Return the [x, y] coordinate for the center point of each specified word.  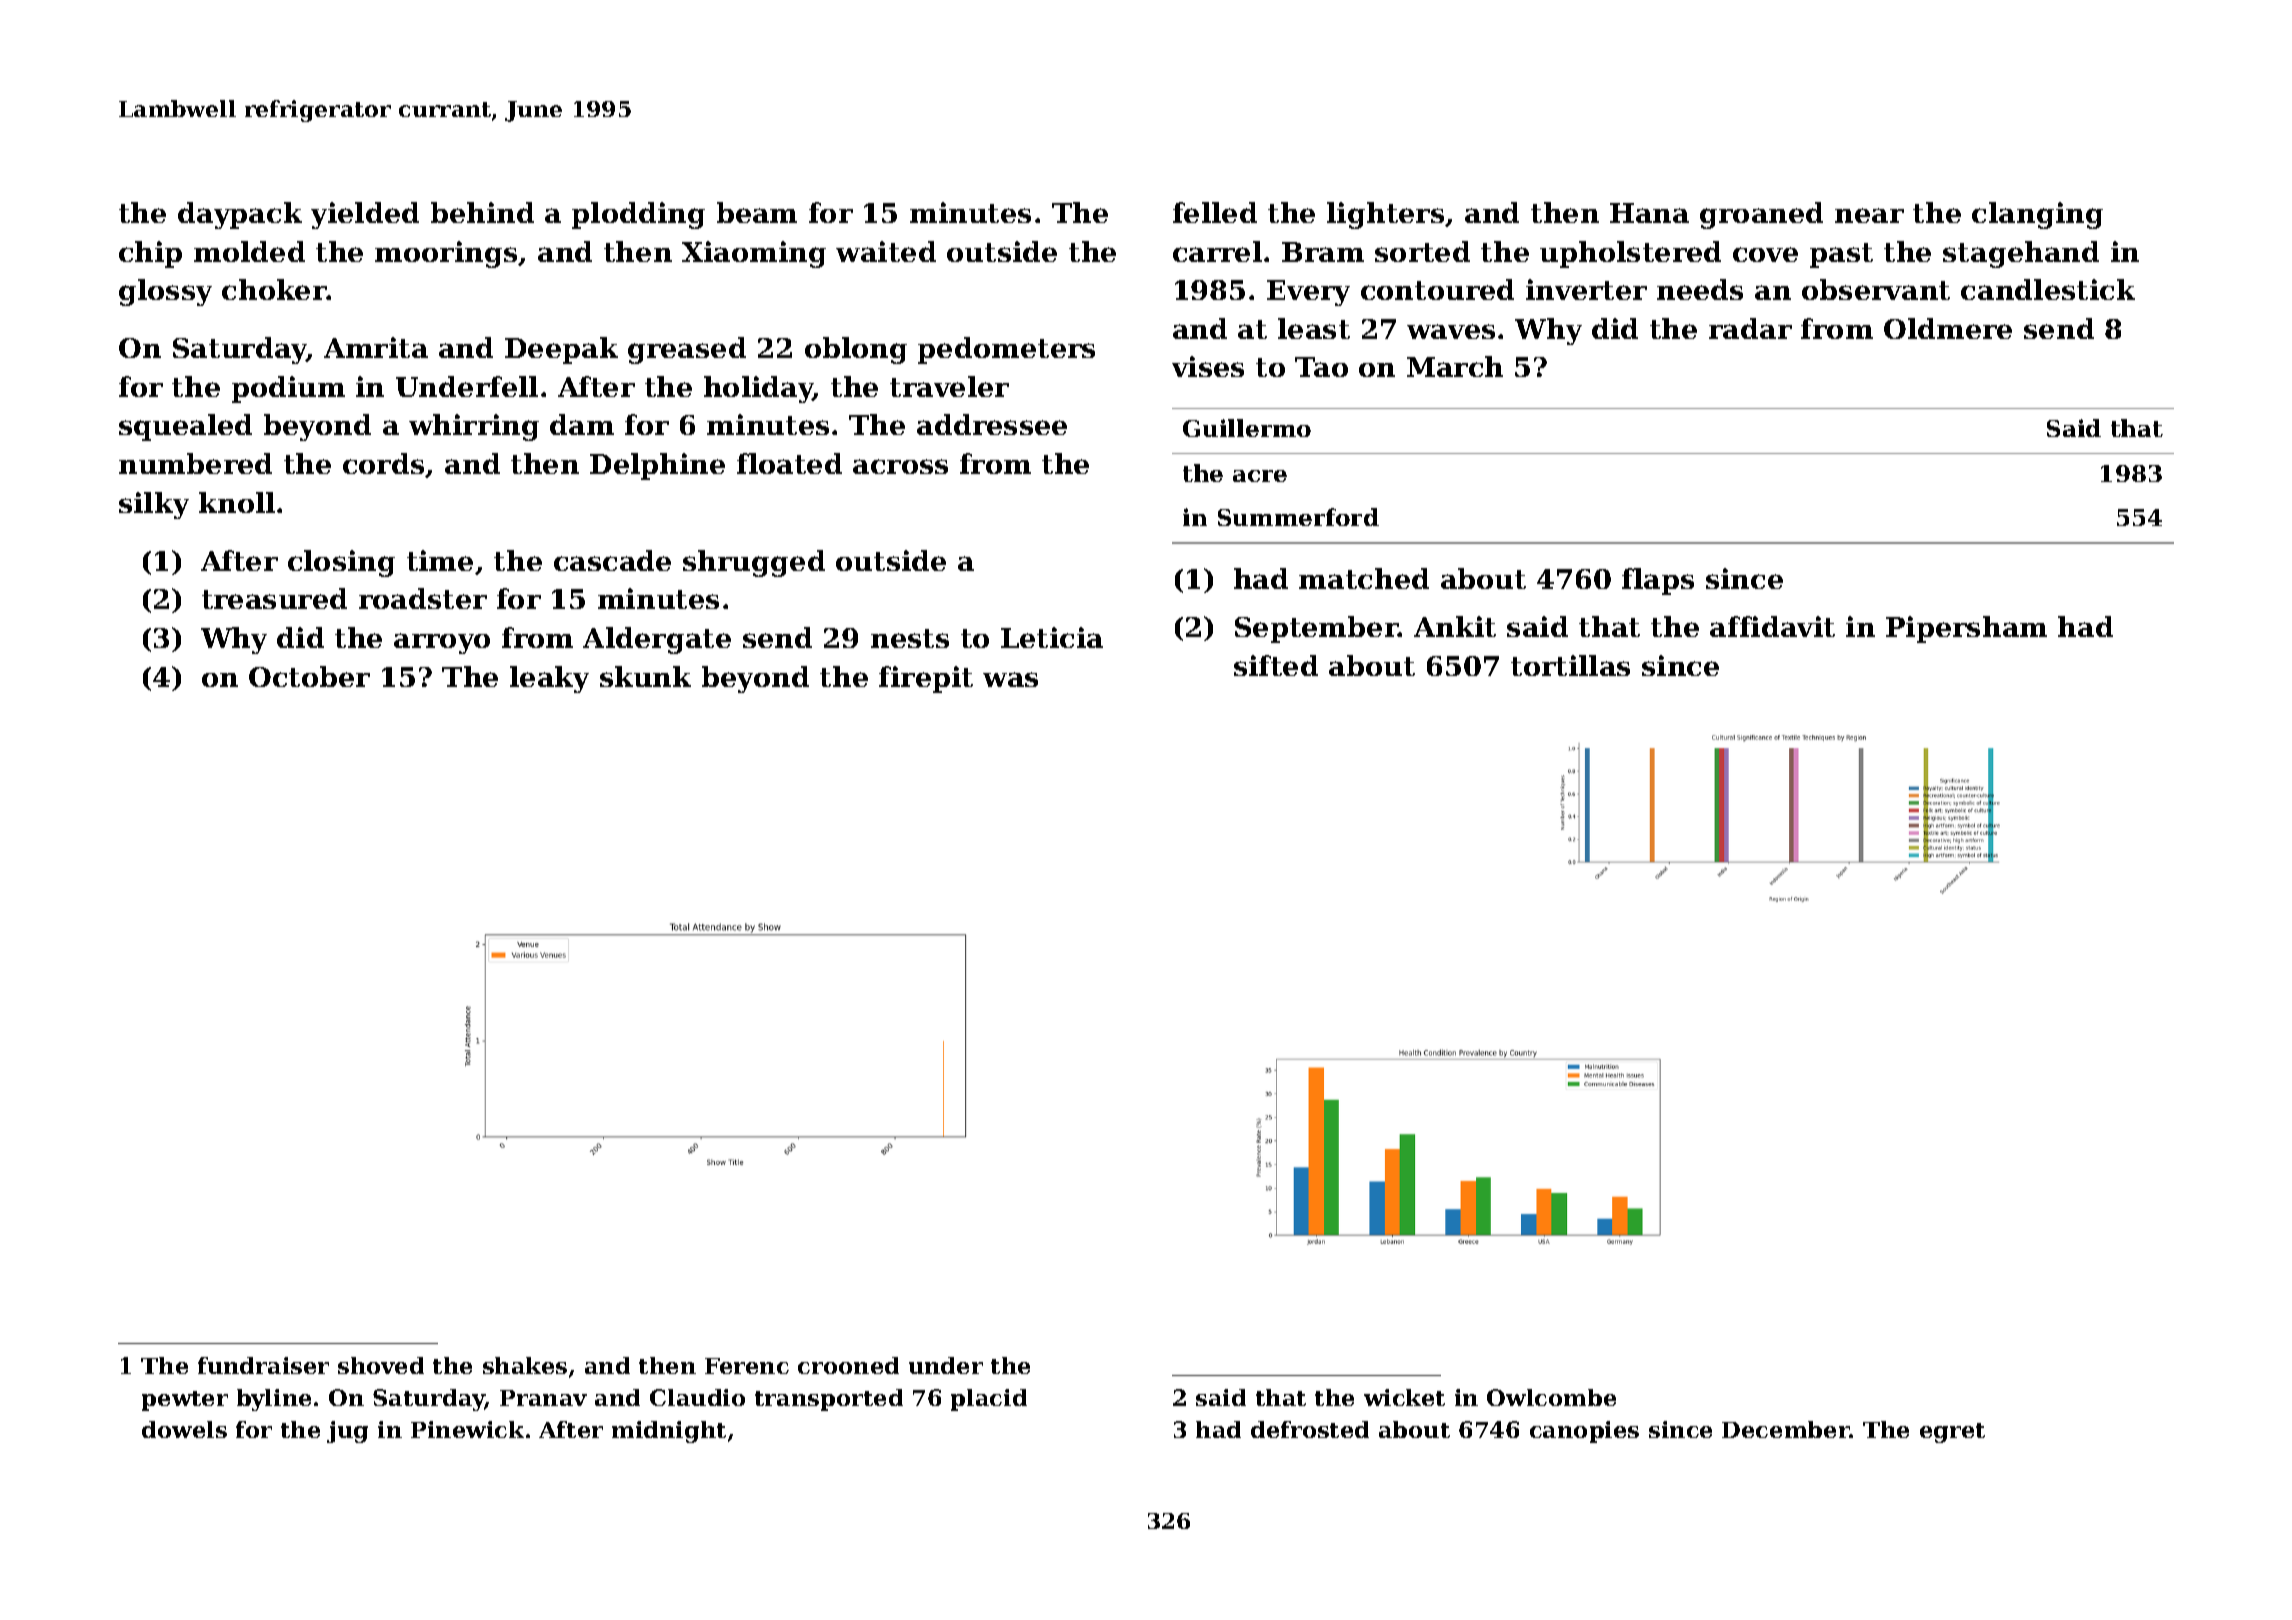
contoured [1437, 289]
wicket [1404, 1397]
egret [1952, 1433]
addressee [992, 424]
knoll [237, 502]
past [1841, 255]
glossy [165, 292]
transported [829, 1400]
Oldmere [1948, 328]
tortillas [1570, 665]
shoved [381, 1365]
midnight [669, 1432]
